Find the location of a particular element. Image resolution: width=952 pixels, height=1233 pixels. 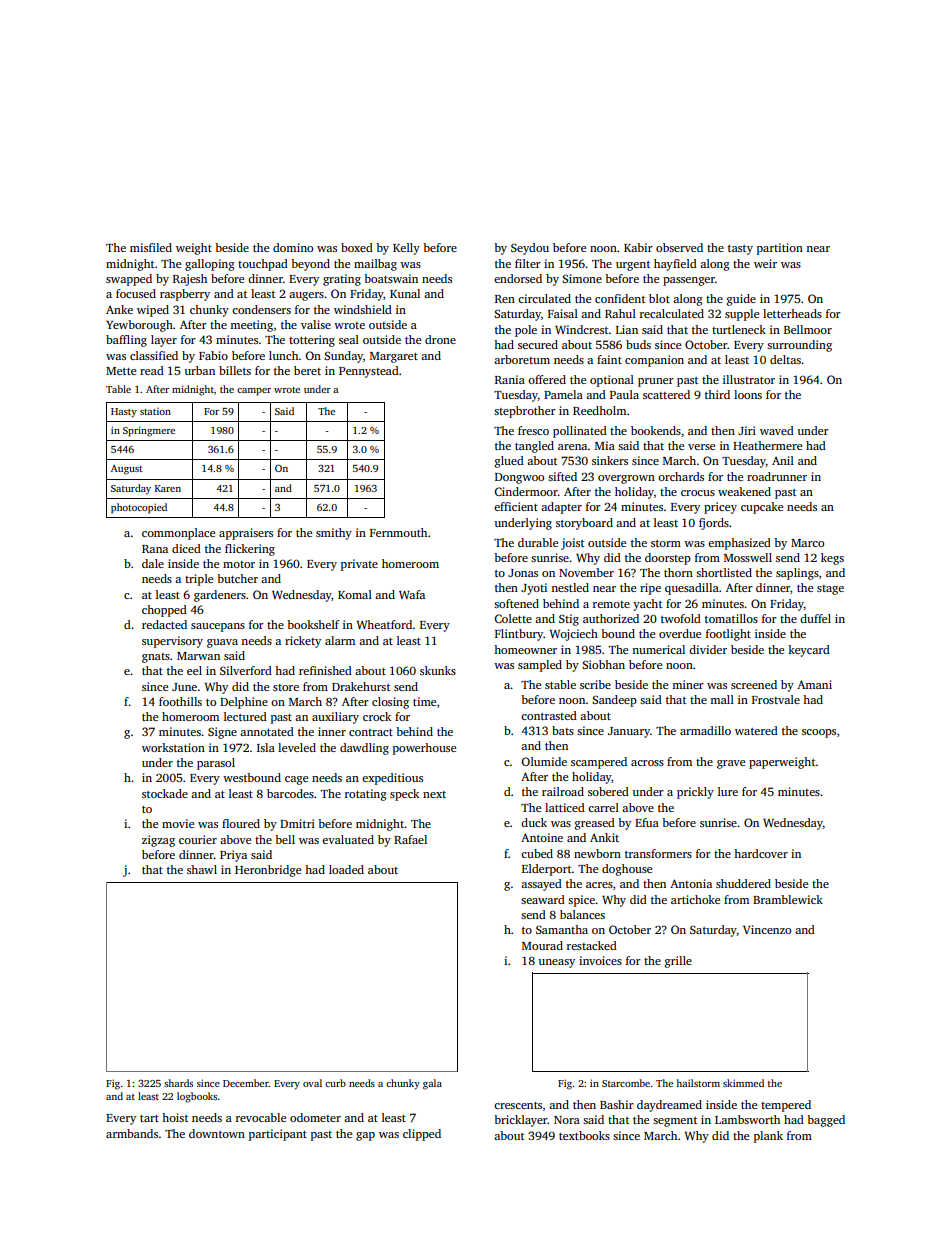

shawl is located at coordinates (202, 869).
